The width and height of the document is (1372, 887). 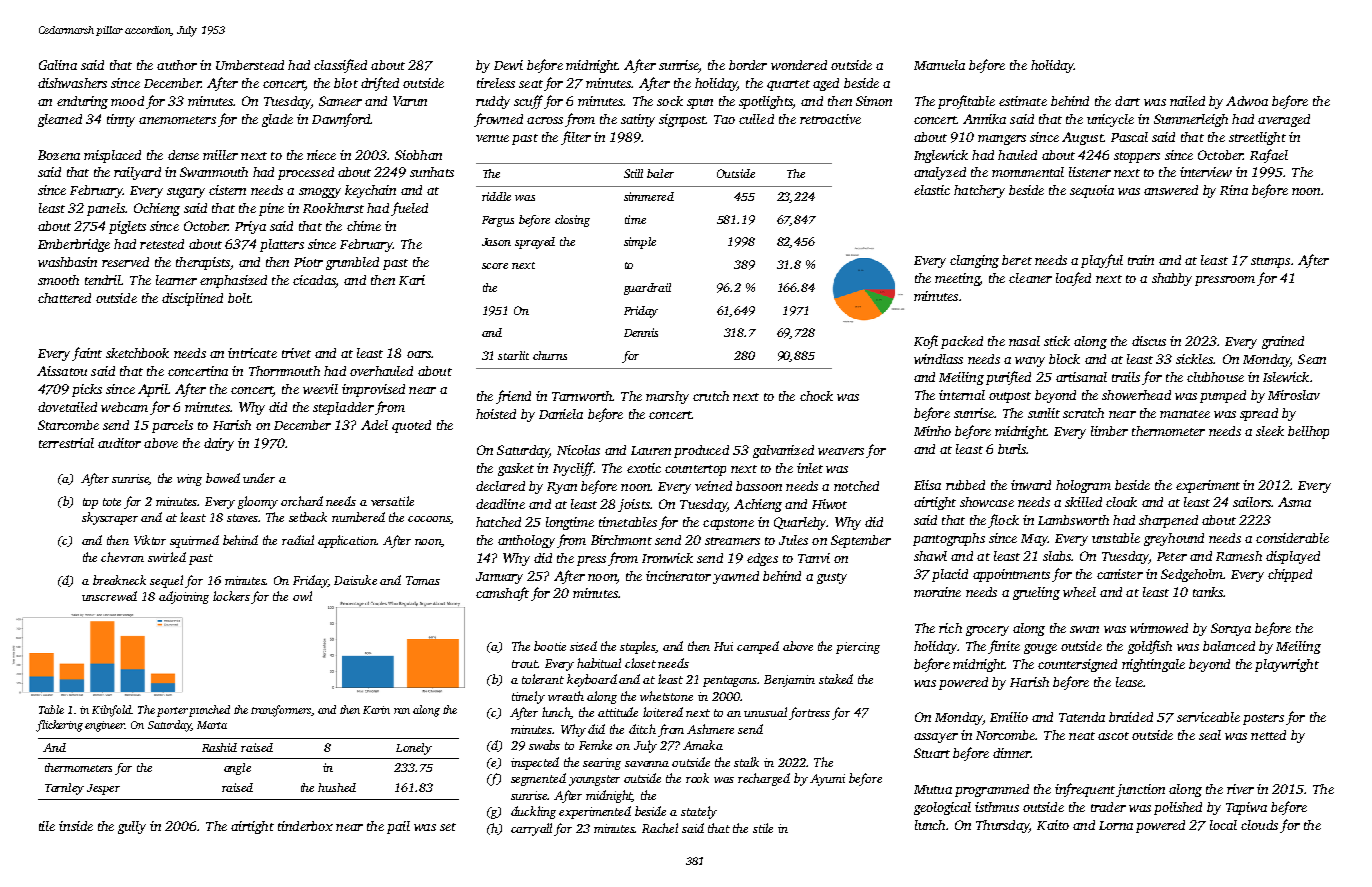 What do you see at coordinates (1009, 717) in the document?
I see `Emilio` at bounding box center [1009, 717].
